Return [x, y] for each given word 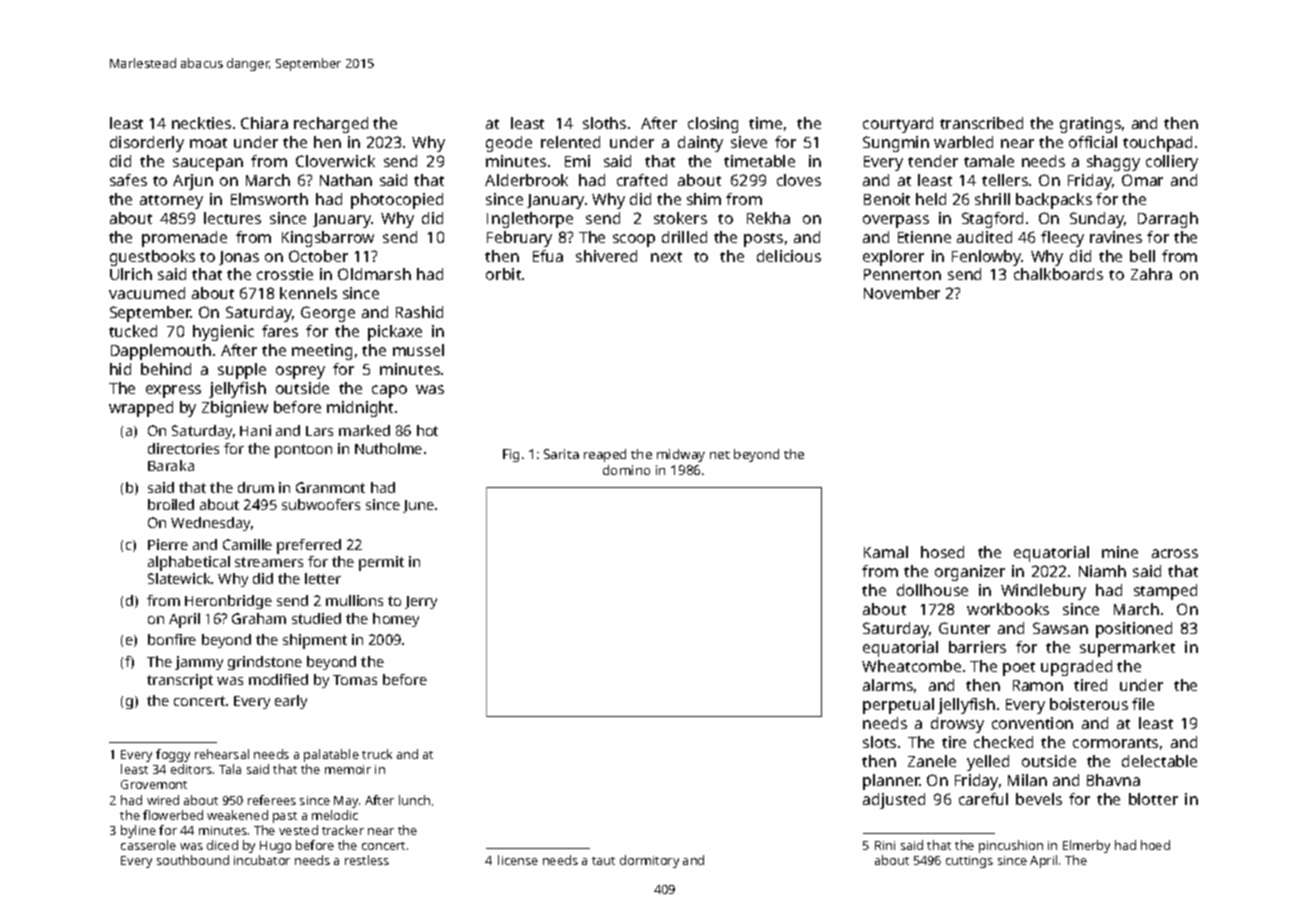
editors [191, 769]
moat [208, 143]
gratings [1090, 125]
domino [626, 470]
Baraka [171, 465]
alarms [888, 685]
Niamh [1102, 571]
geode [509, 144]
